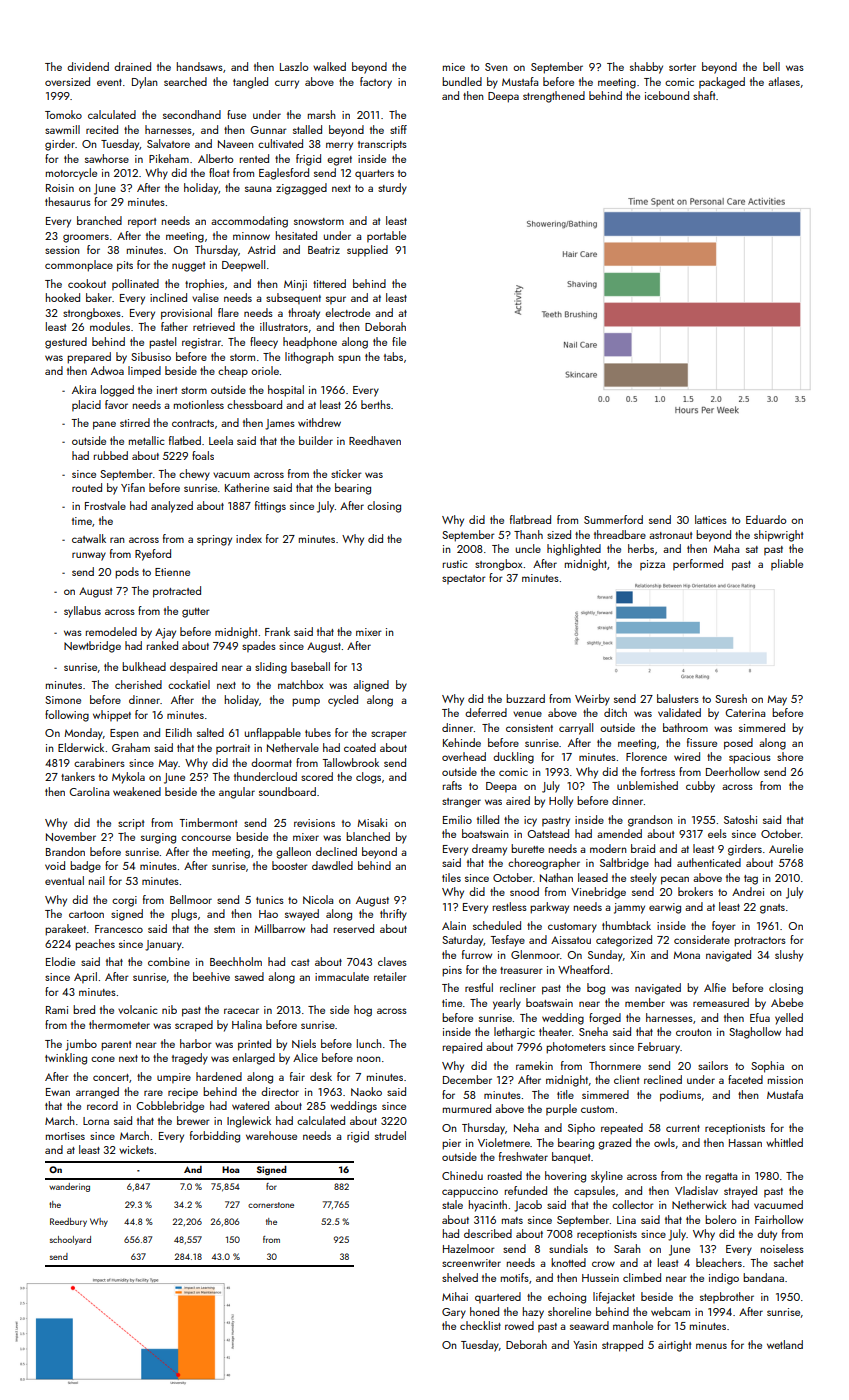  What do you see at coordinates (68, 1222) in the screenshot?
I see `Reedbury` at bounding box center [68, 1222].
